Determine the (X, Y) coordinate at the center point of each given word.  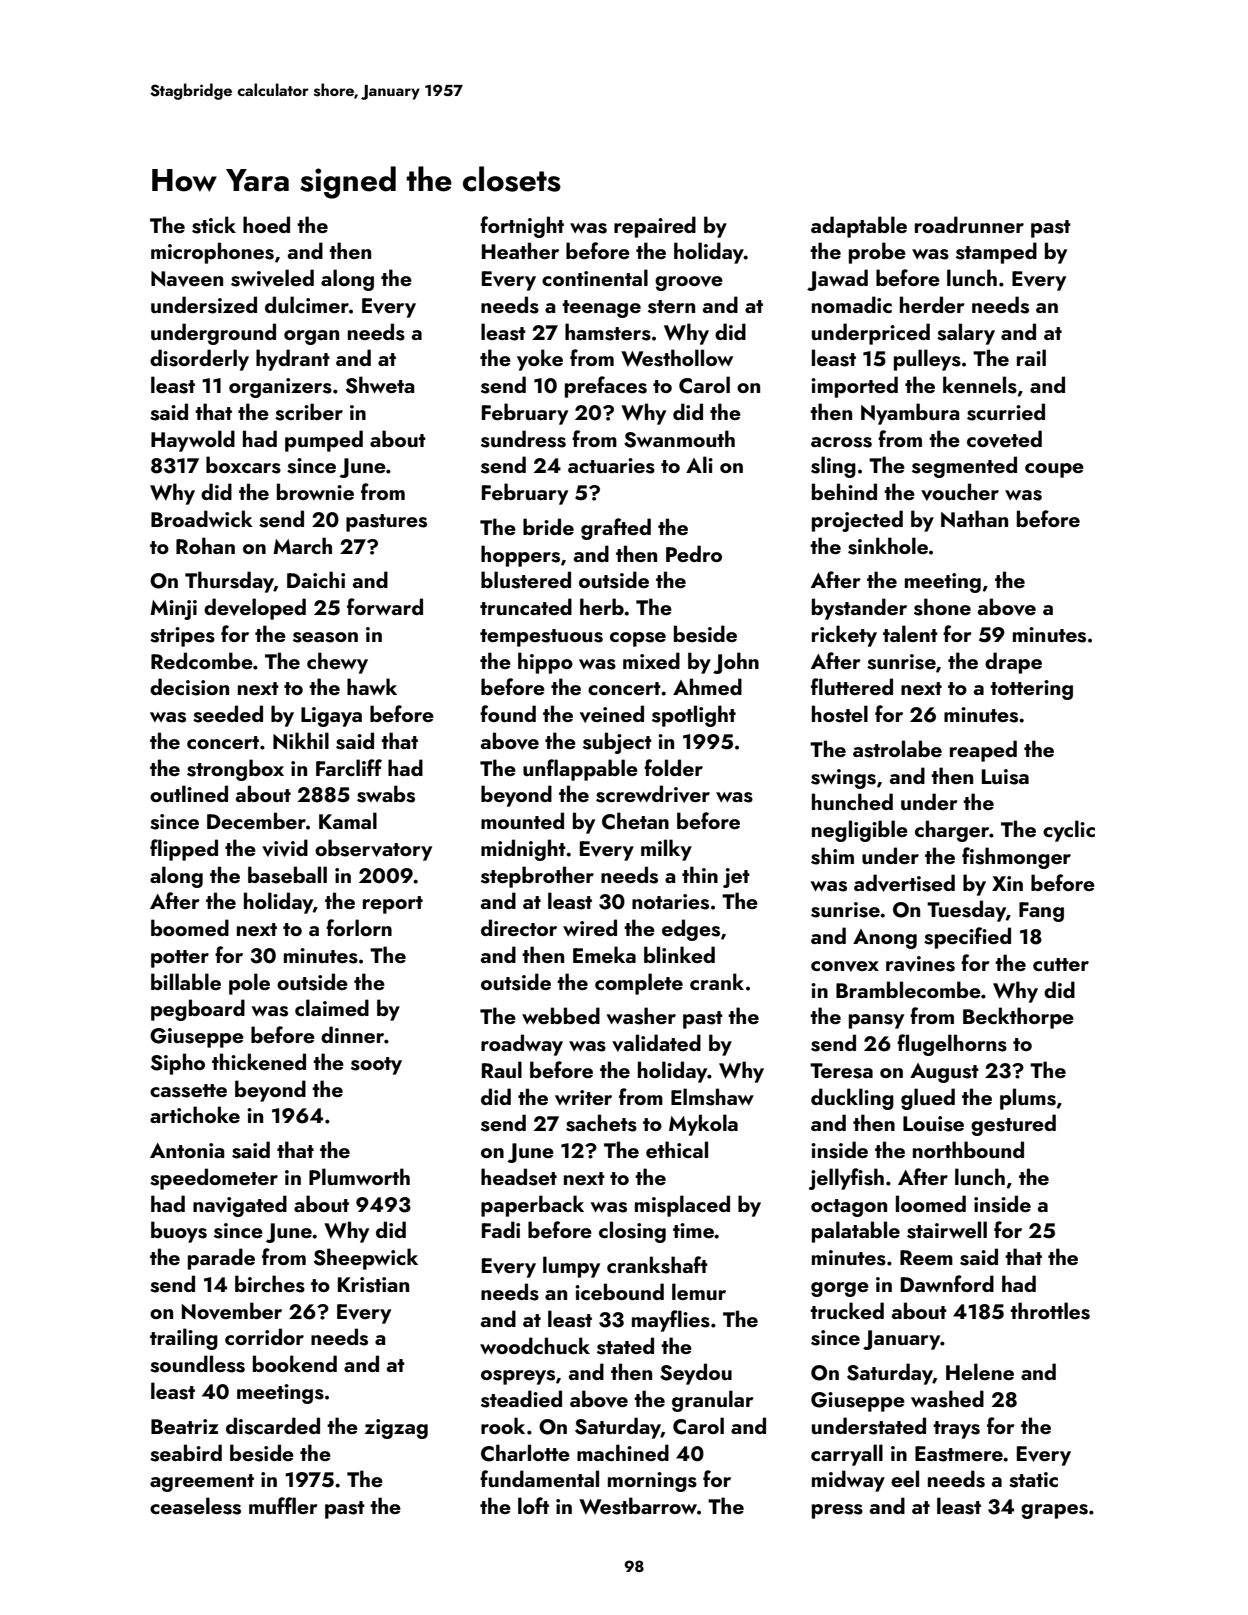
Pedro (694, 553)
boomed (190, 927)
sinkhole (888, 546)
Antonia (187, 1150)
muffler (283, 1505)
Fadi (501, 1229)
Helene (980, 1371)
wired (590, 927)
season (325, 637)
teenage (601, 309)
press (837, 1511)
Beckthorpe (1018, 1018)
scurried (1006, 412)
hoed (266, 224)
